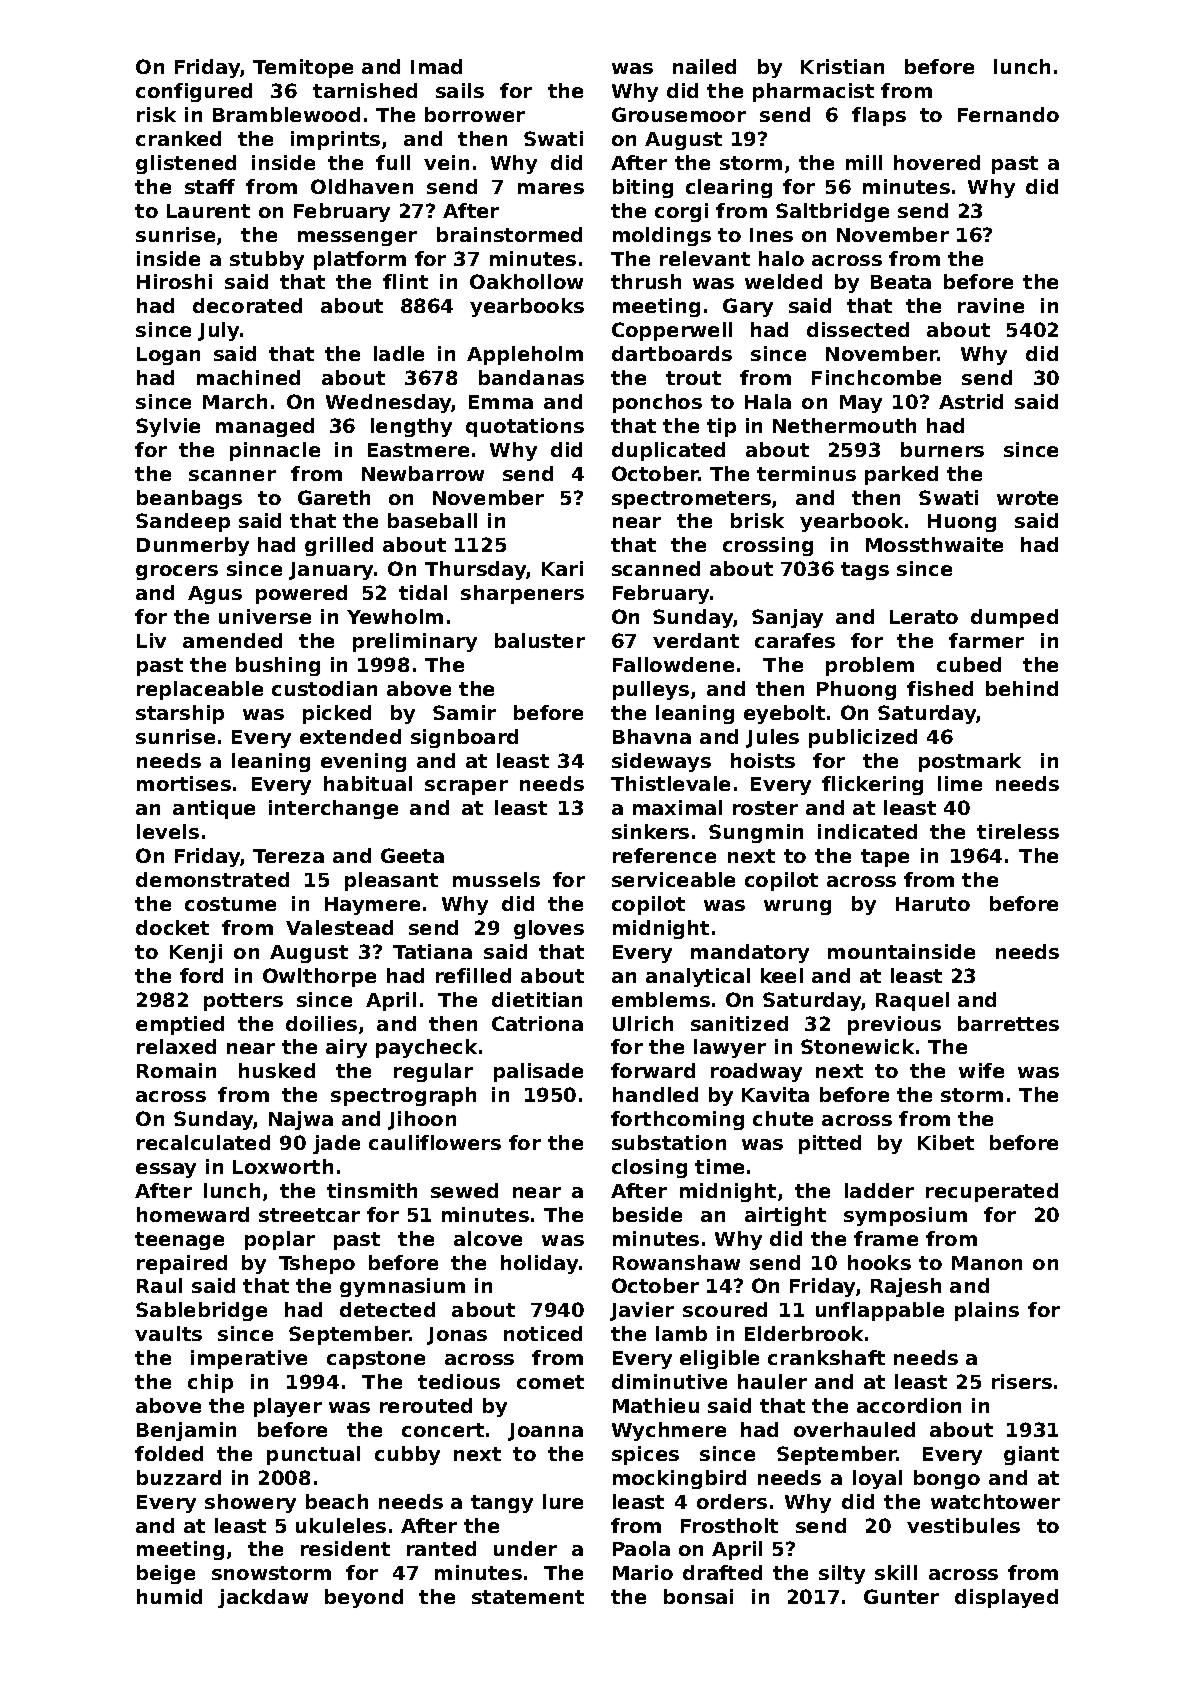 This screenshot has height=1692, width=1196. Describe the element at coordinates (166, 1170) in the screenshot. I see `essay` at that location.
